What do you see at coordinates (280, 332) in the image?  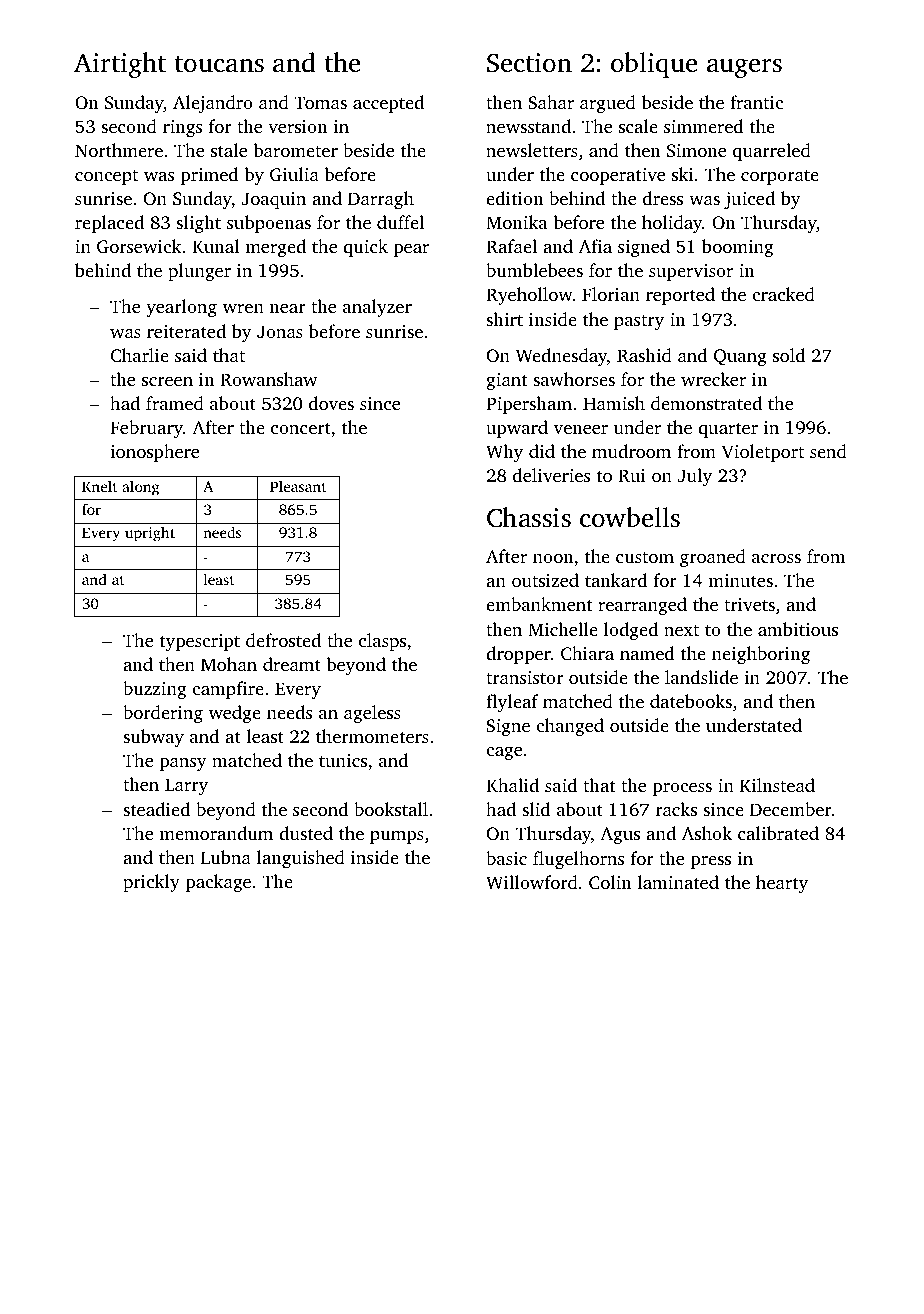 I see `Jonas` at bounding box center [280, 332].
